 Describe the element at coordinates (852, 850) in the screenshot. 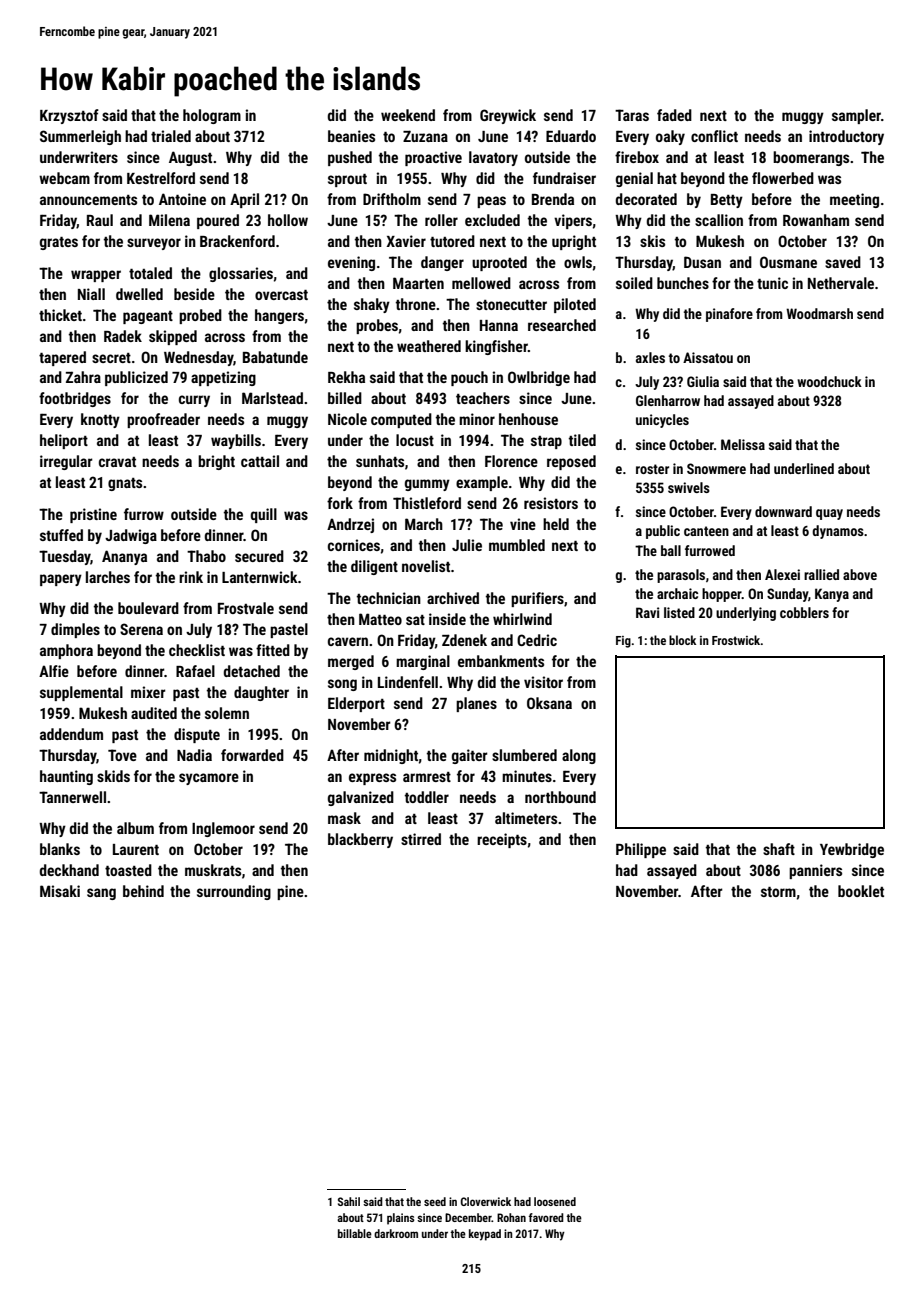

I see `Yewbridge` at that location.
